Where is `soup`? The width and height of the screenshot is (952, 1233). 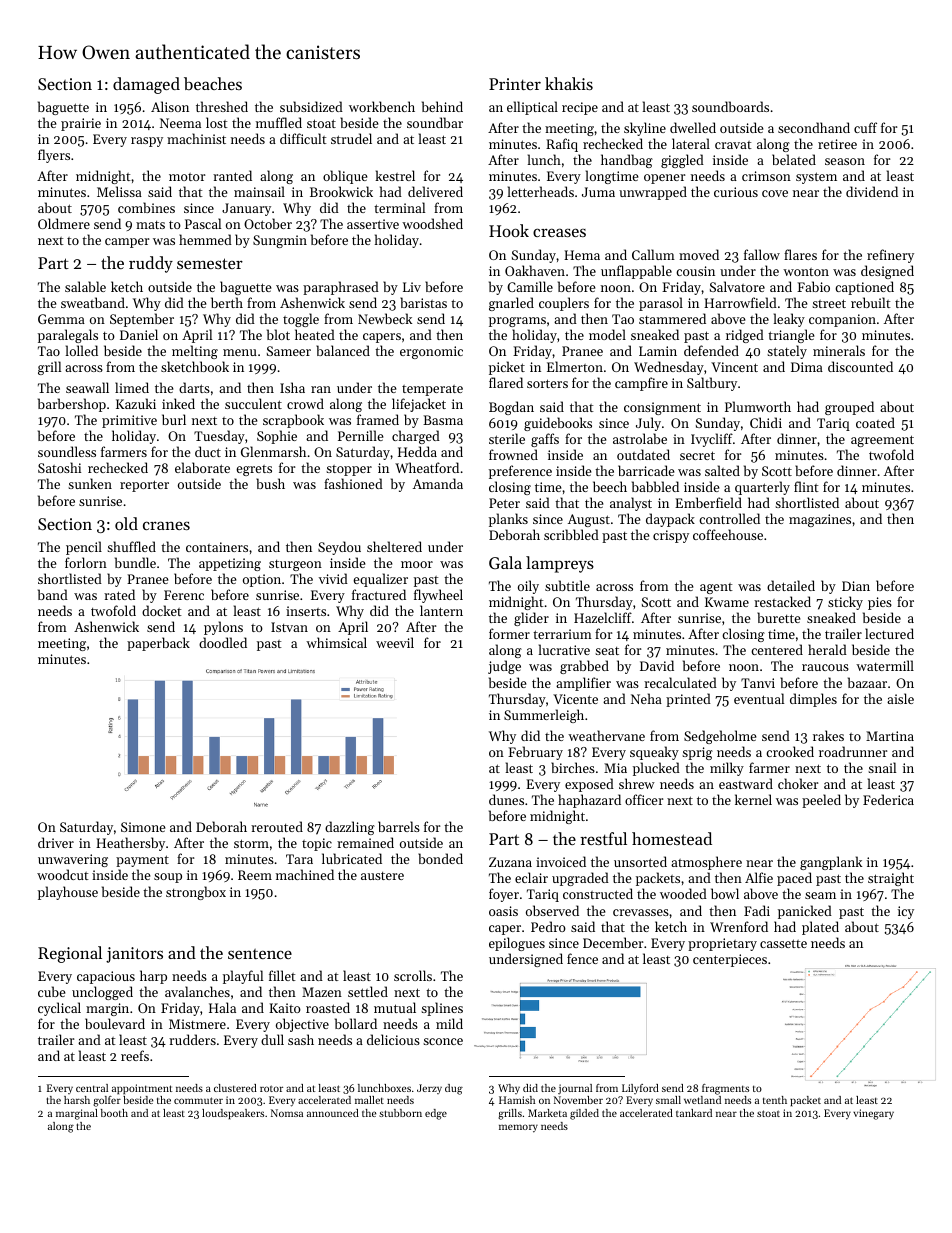
soup is located at coordinates (168, 878).
